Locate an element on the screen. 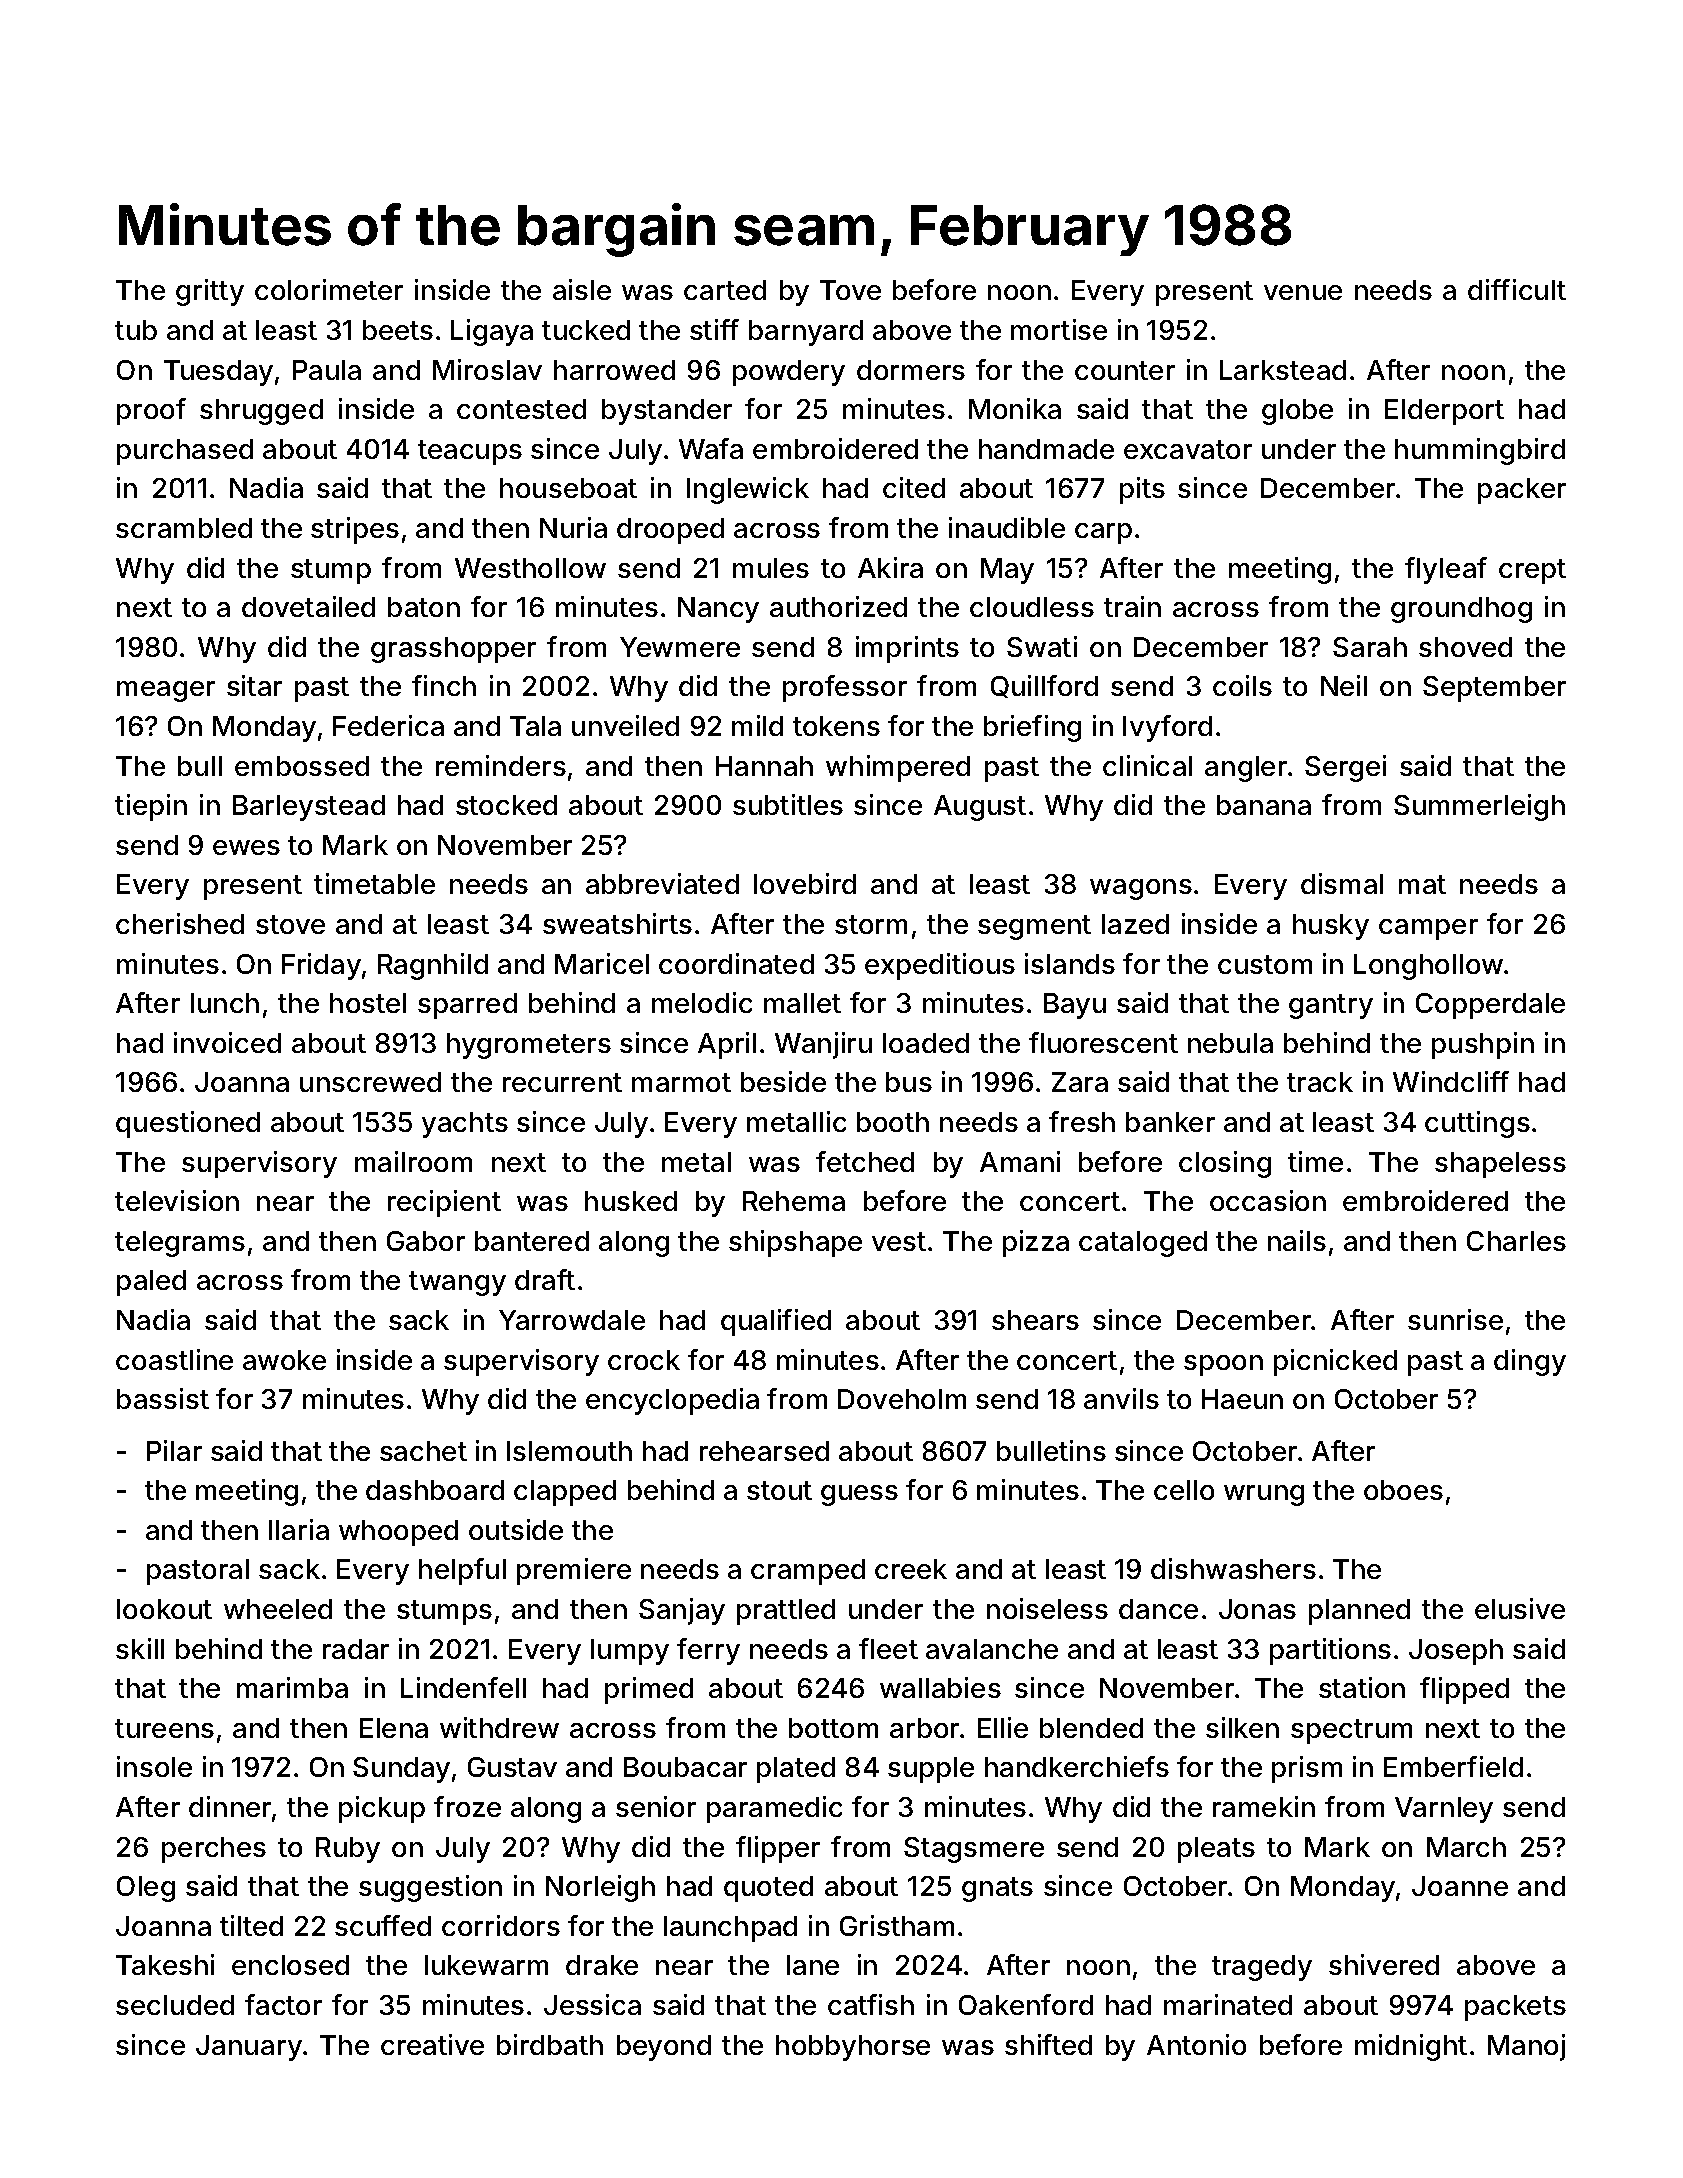 This screenshot has height=2178, width=1683. lukewarm is located at coordinates (486, 1965).
